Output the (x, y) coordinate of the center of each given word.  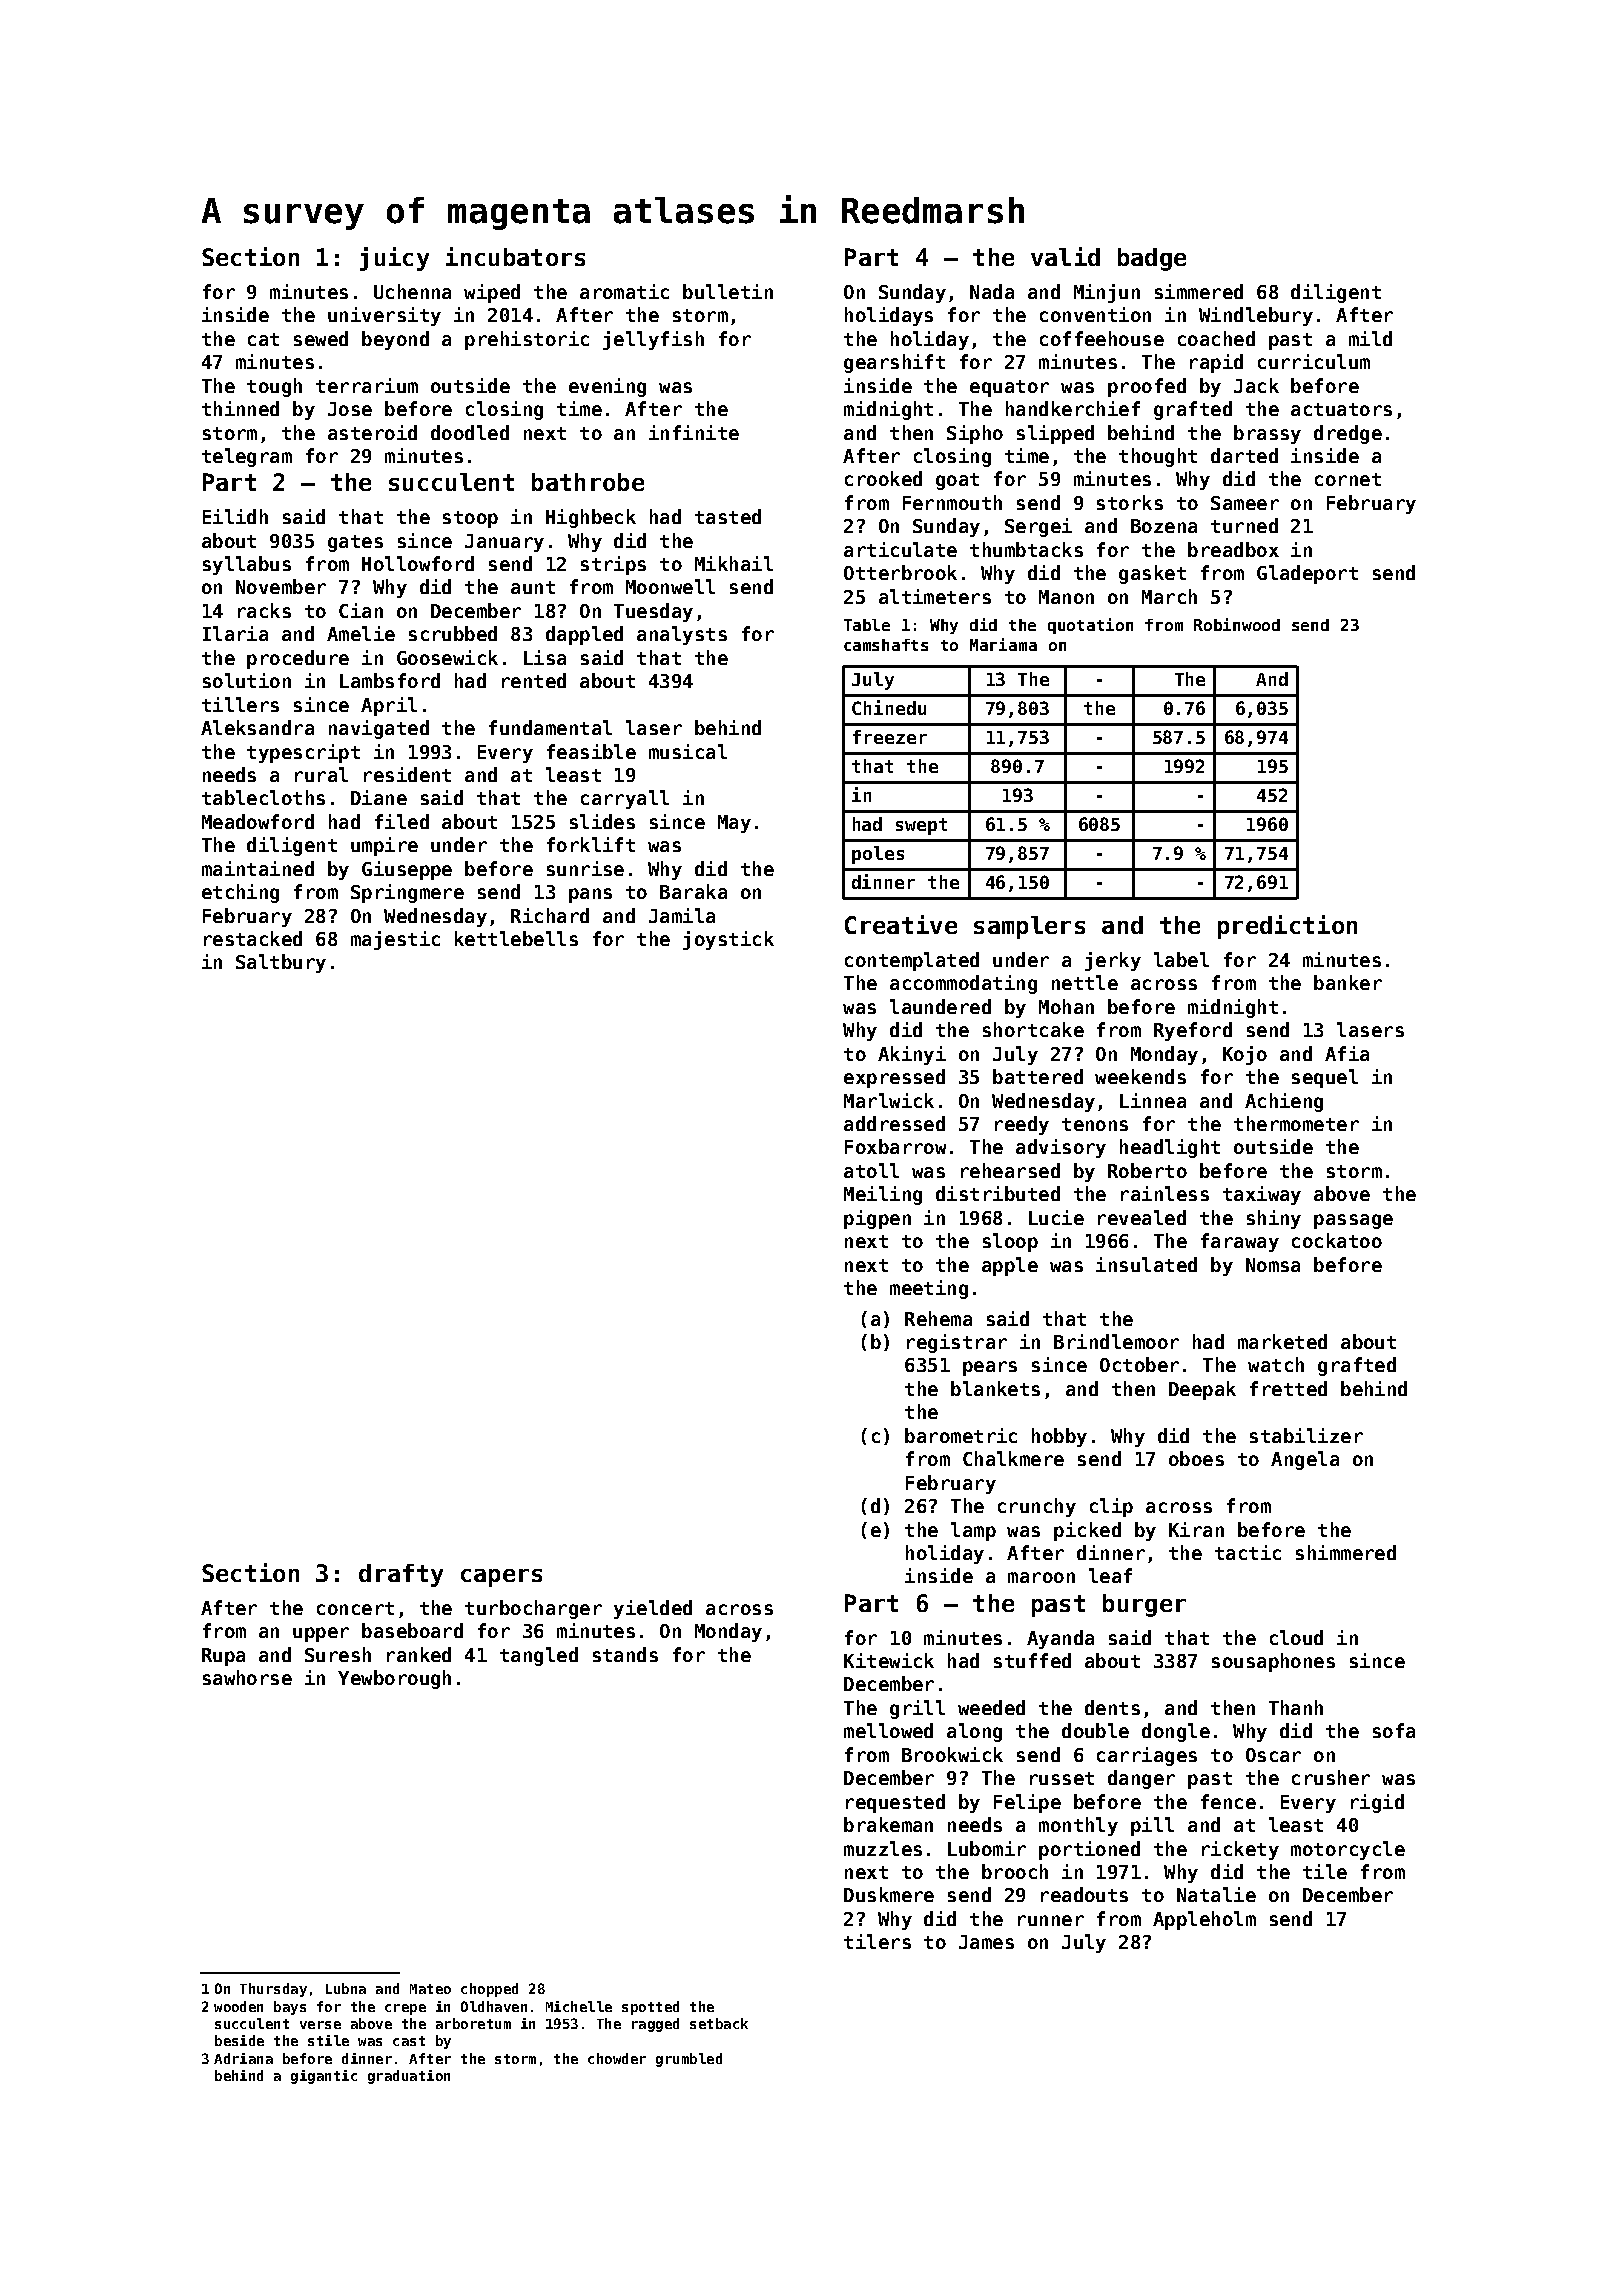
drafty (401, 1575)
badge (1152, 259)
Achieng (1284, 1102)
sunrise (585, 868)
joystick (728, 940)
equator (1009, 388)
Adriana (243, 2058)
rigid (1377, 1803)
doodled (470, 432)
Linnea (1153, 1100)
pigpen (877, 1219)
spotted (650, 2008)
